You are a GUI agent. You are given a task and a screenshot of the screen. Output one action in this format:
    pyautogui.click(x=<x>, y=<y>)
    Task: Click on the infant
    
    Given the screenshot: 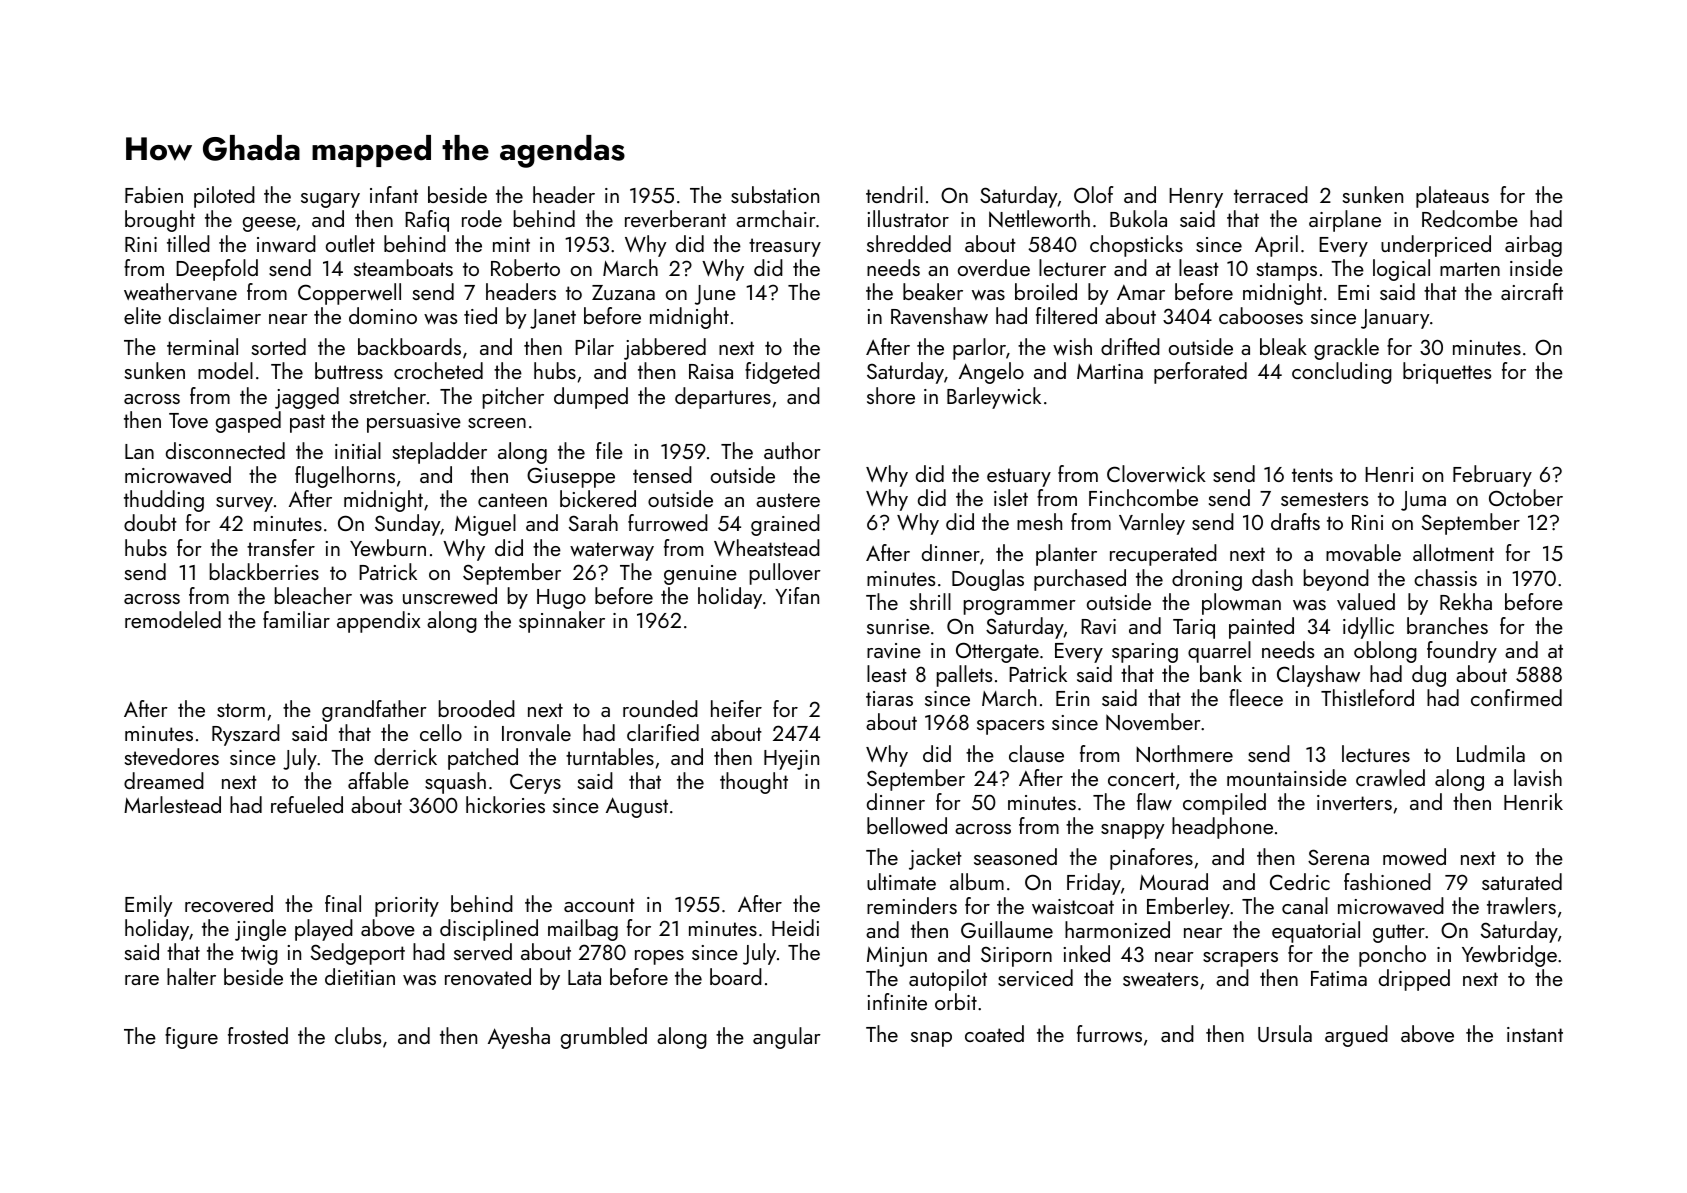 What is the action you would take?
    pyautogui.click(x=394, y=194)
